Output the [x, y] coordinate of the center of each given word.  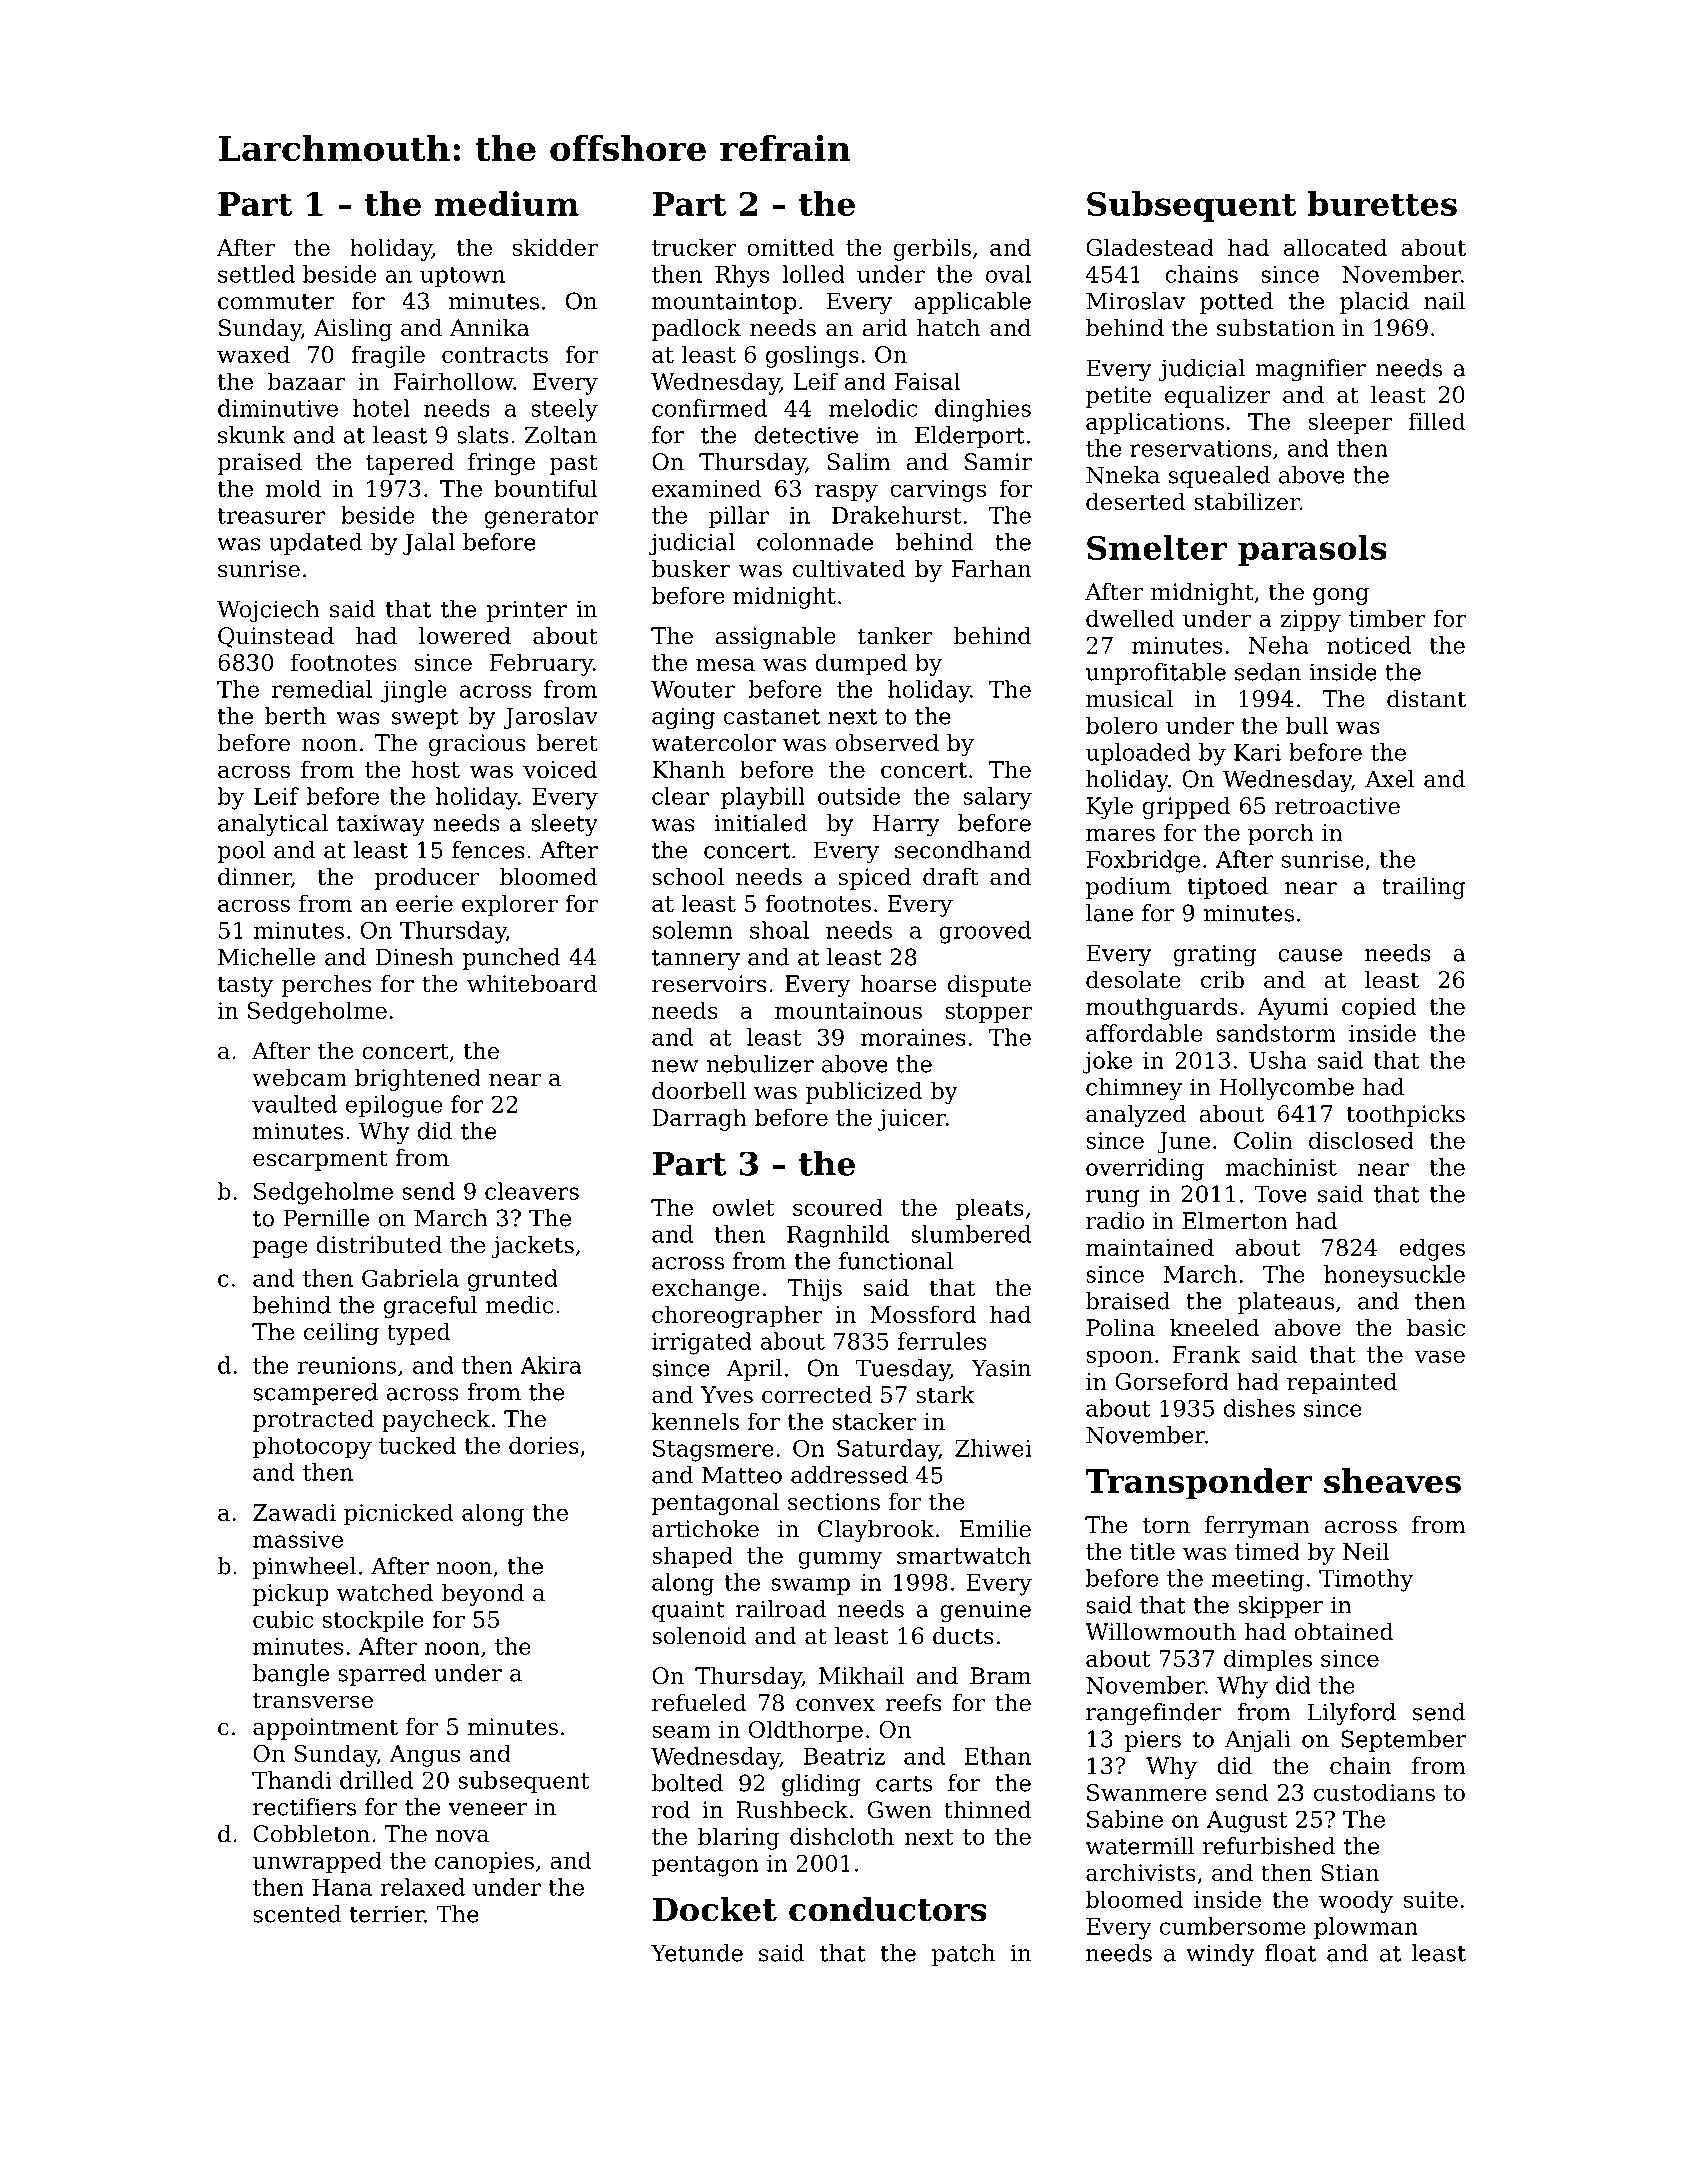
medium [506, 203]
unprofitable [1156, 674]
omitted [791, 247]
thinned [987, 1810]
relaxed [422, 1887]
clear [680, 796]
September [1403, 1741]
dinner [254, 877]
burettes [1382, 203]
